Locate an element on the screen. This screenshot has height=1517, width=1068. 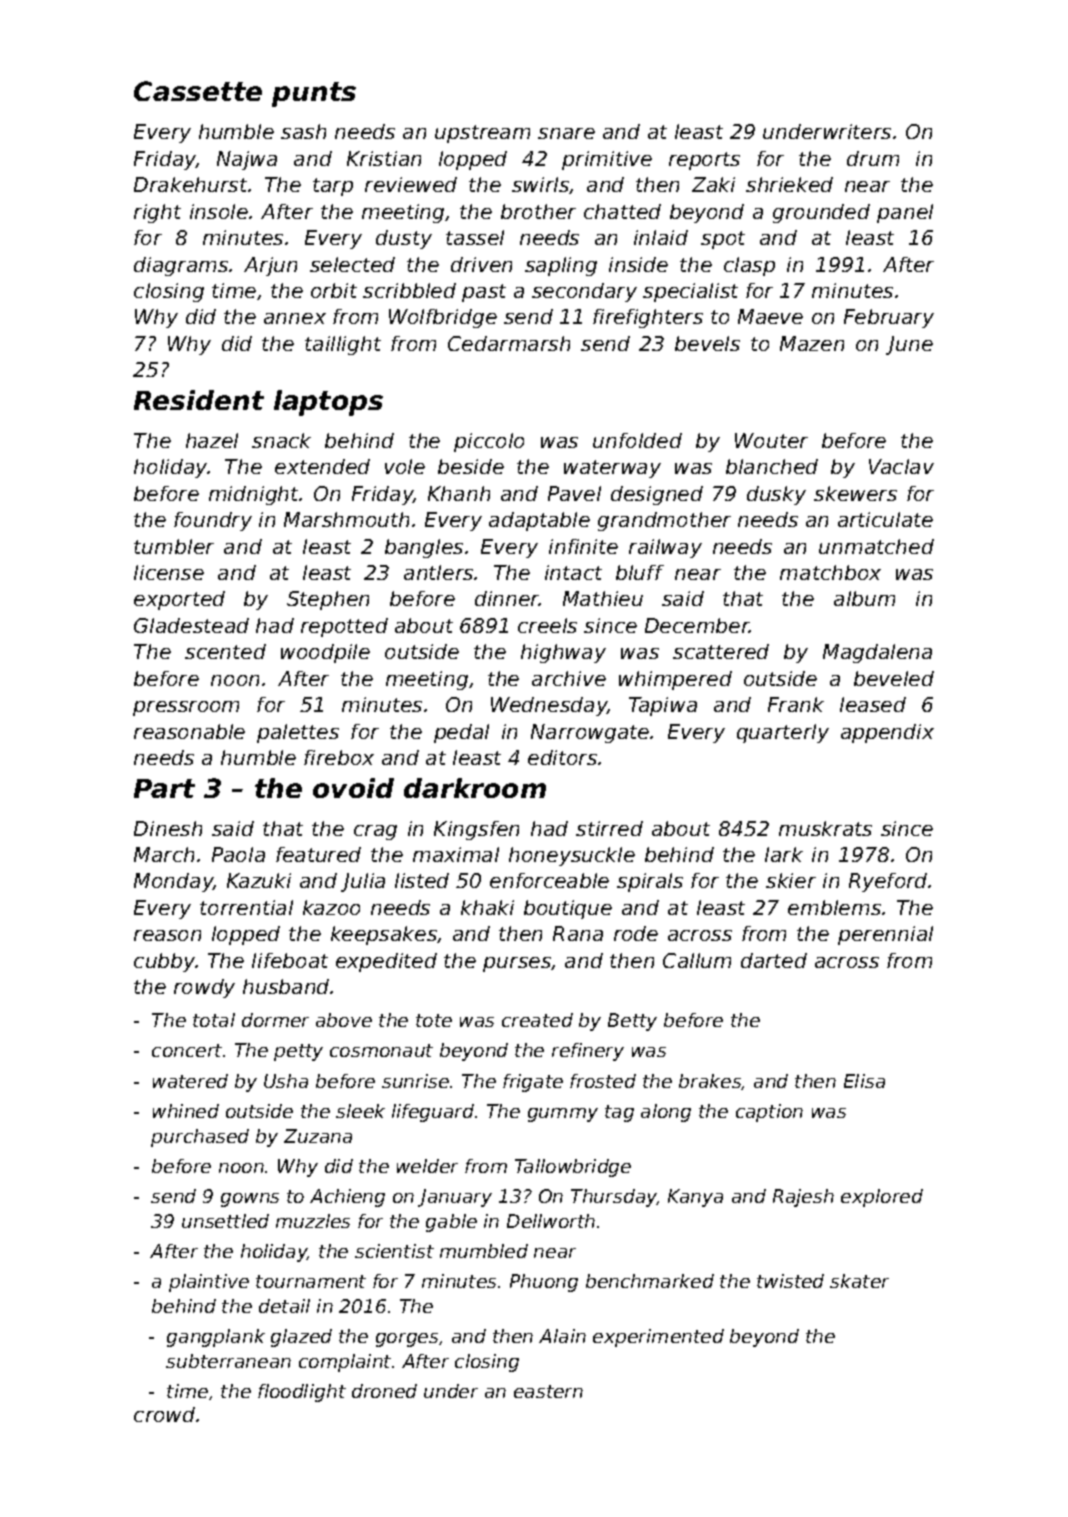
floodlight is located at coordinates (302, 1393).
